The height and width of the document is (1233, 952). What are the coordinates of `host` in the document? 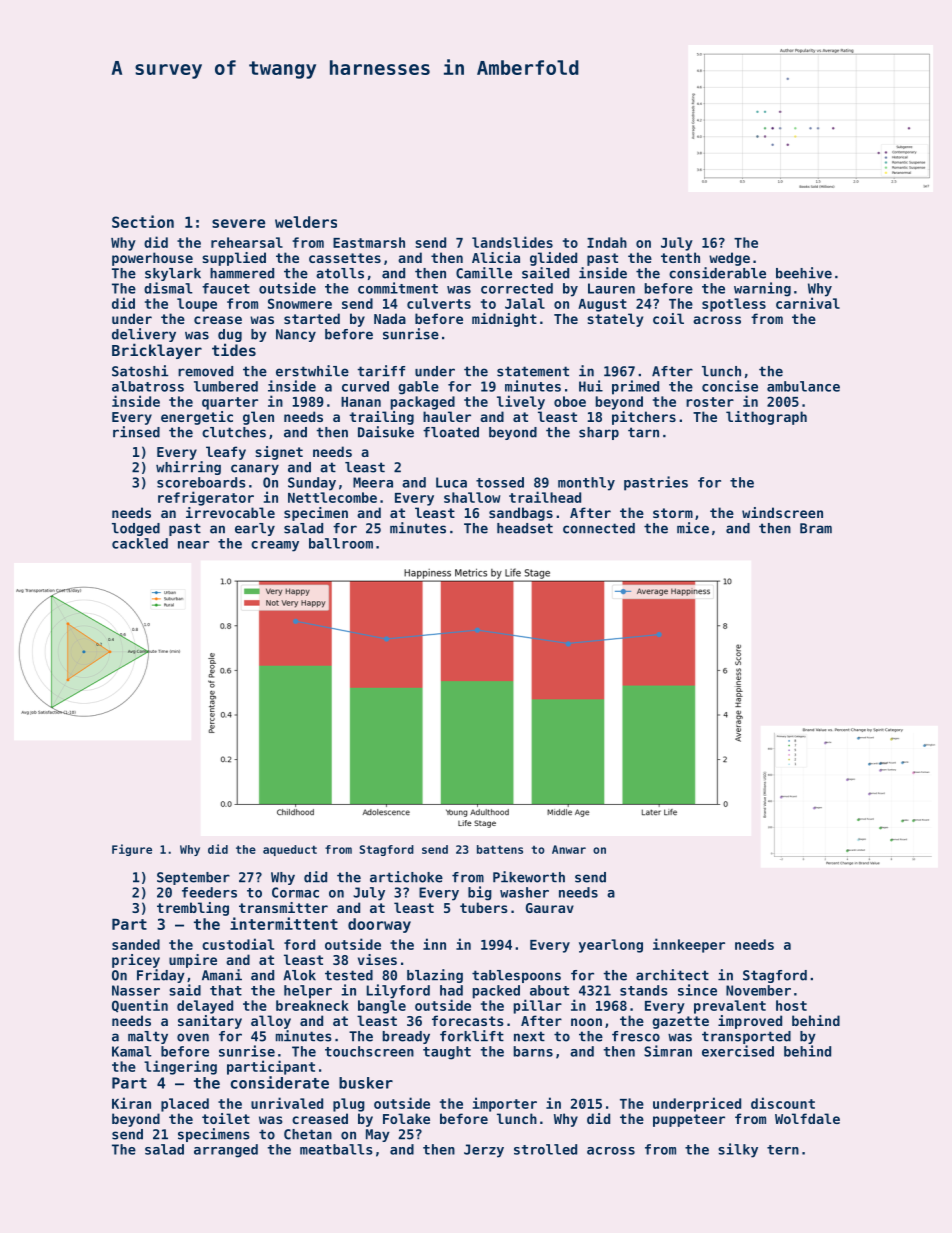 It's located at (791, 1005).
